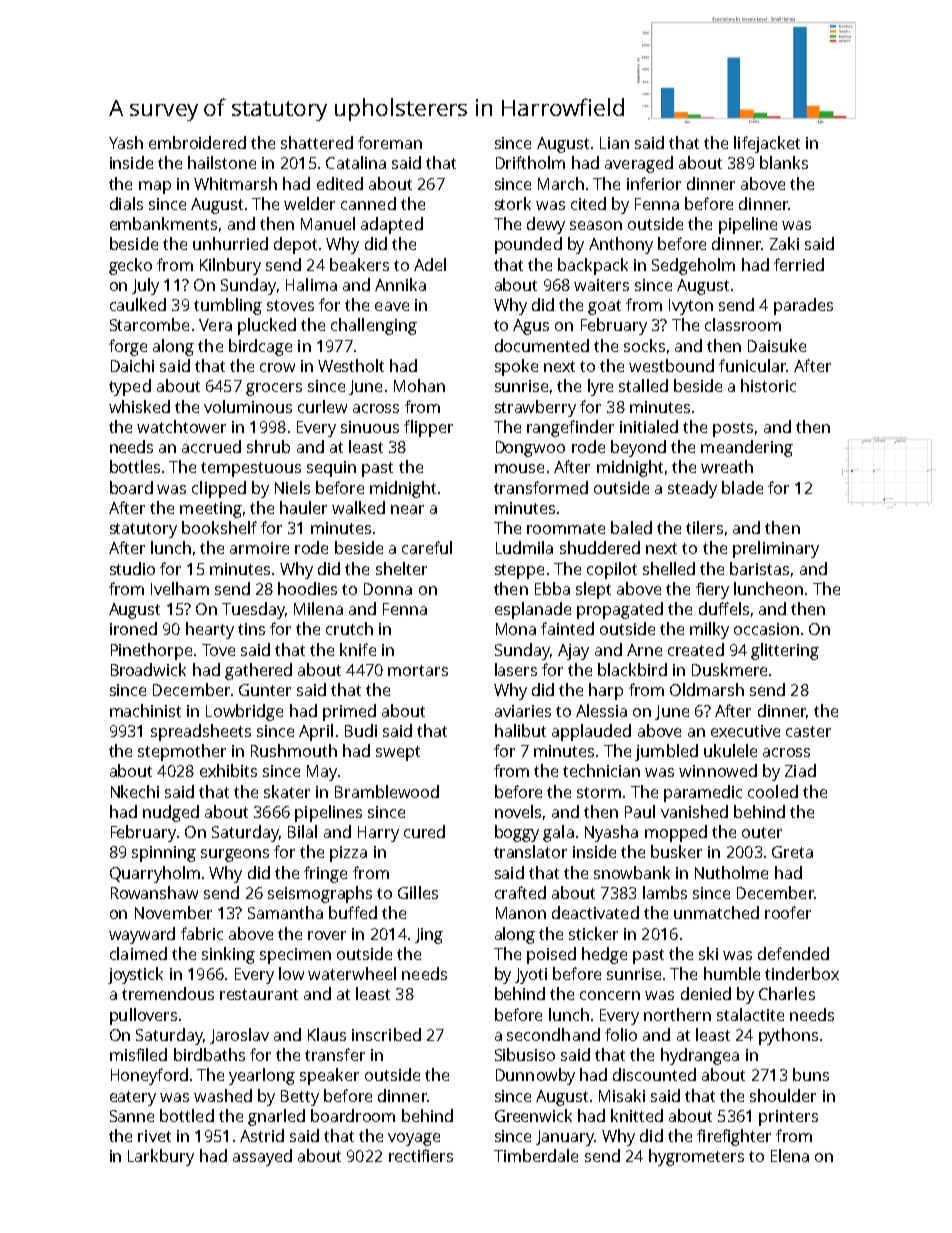 The height and width of the screenshot is (1233, 952). I want to click on blanks, so click(784, 162).
